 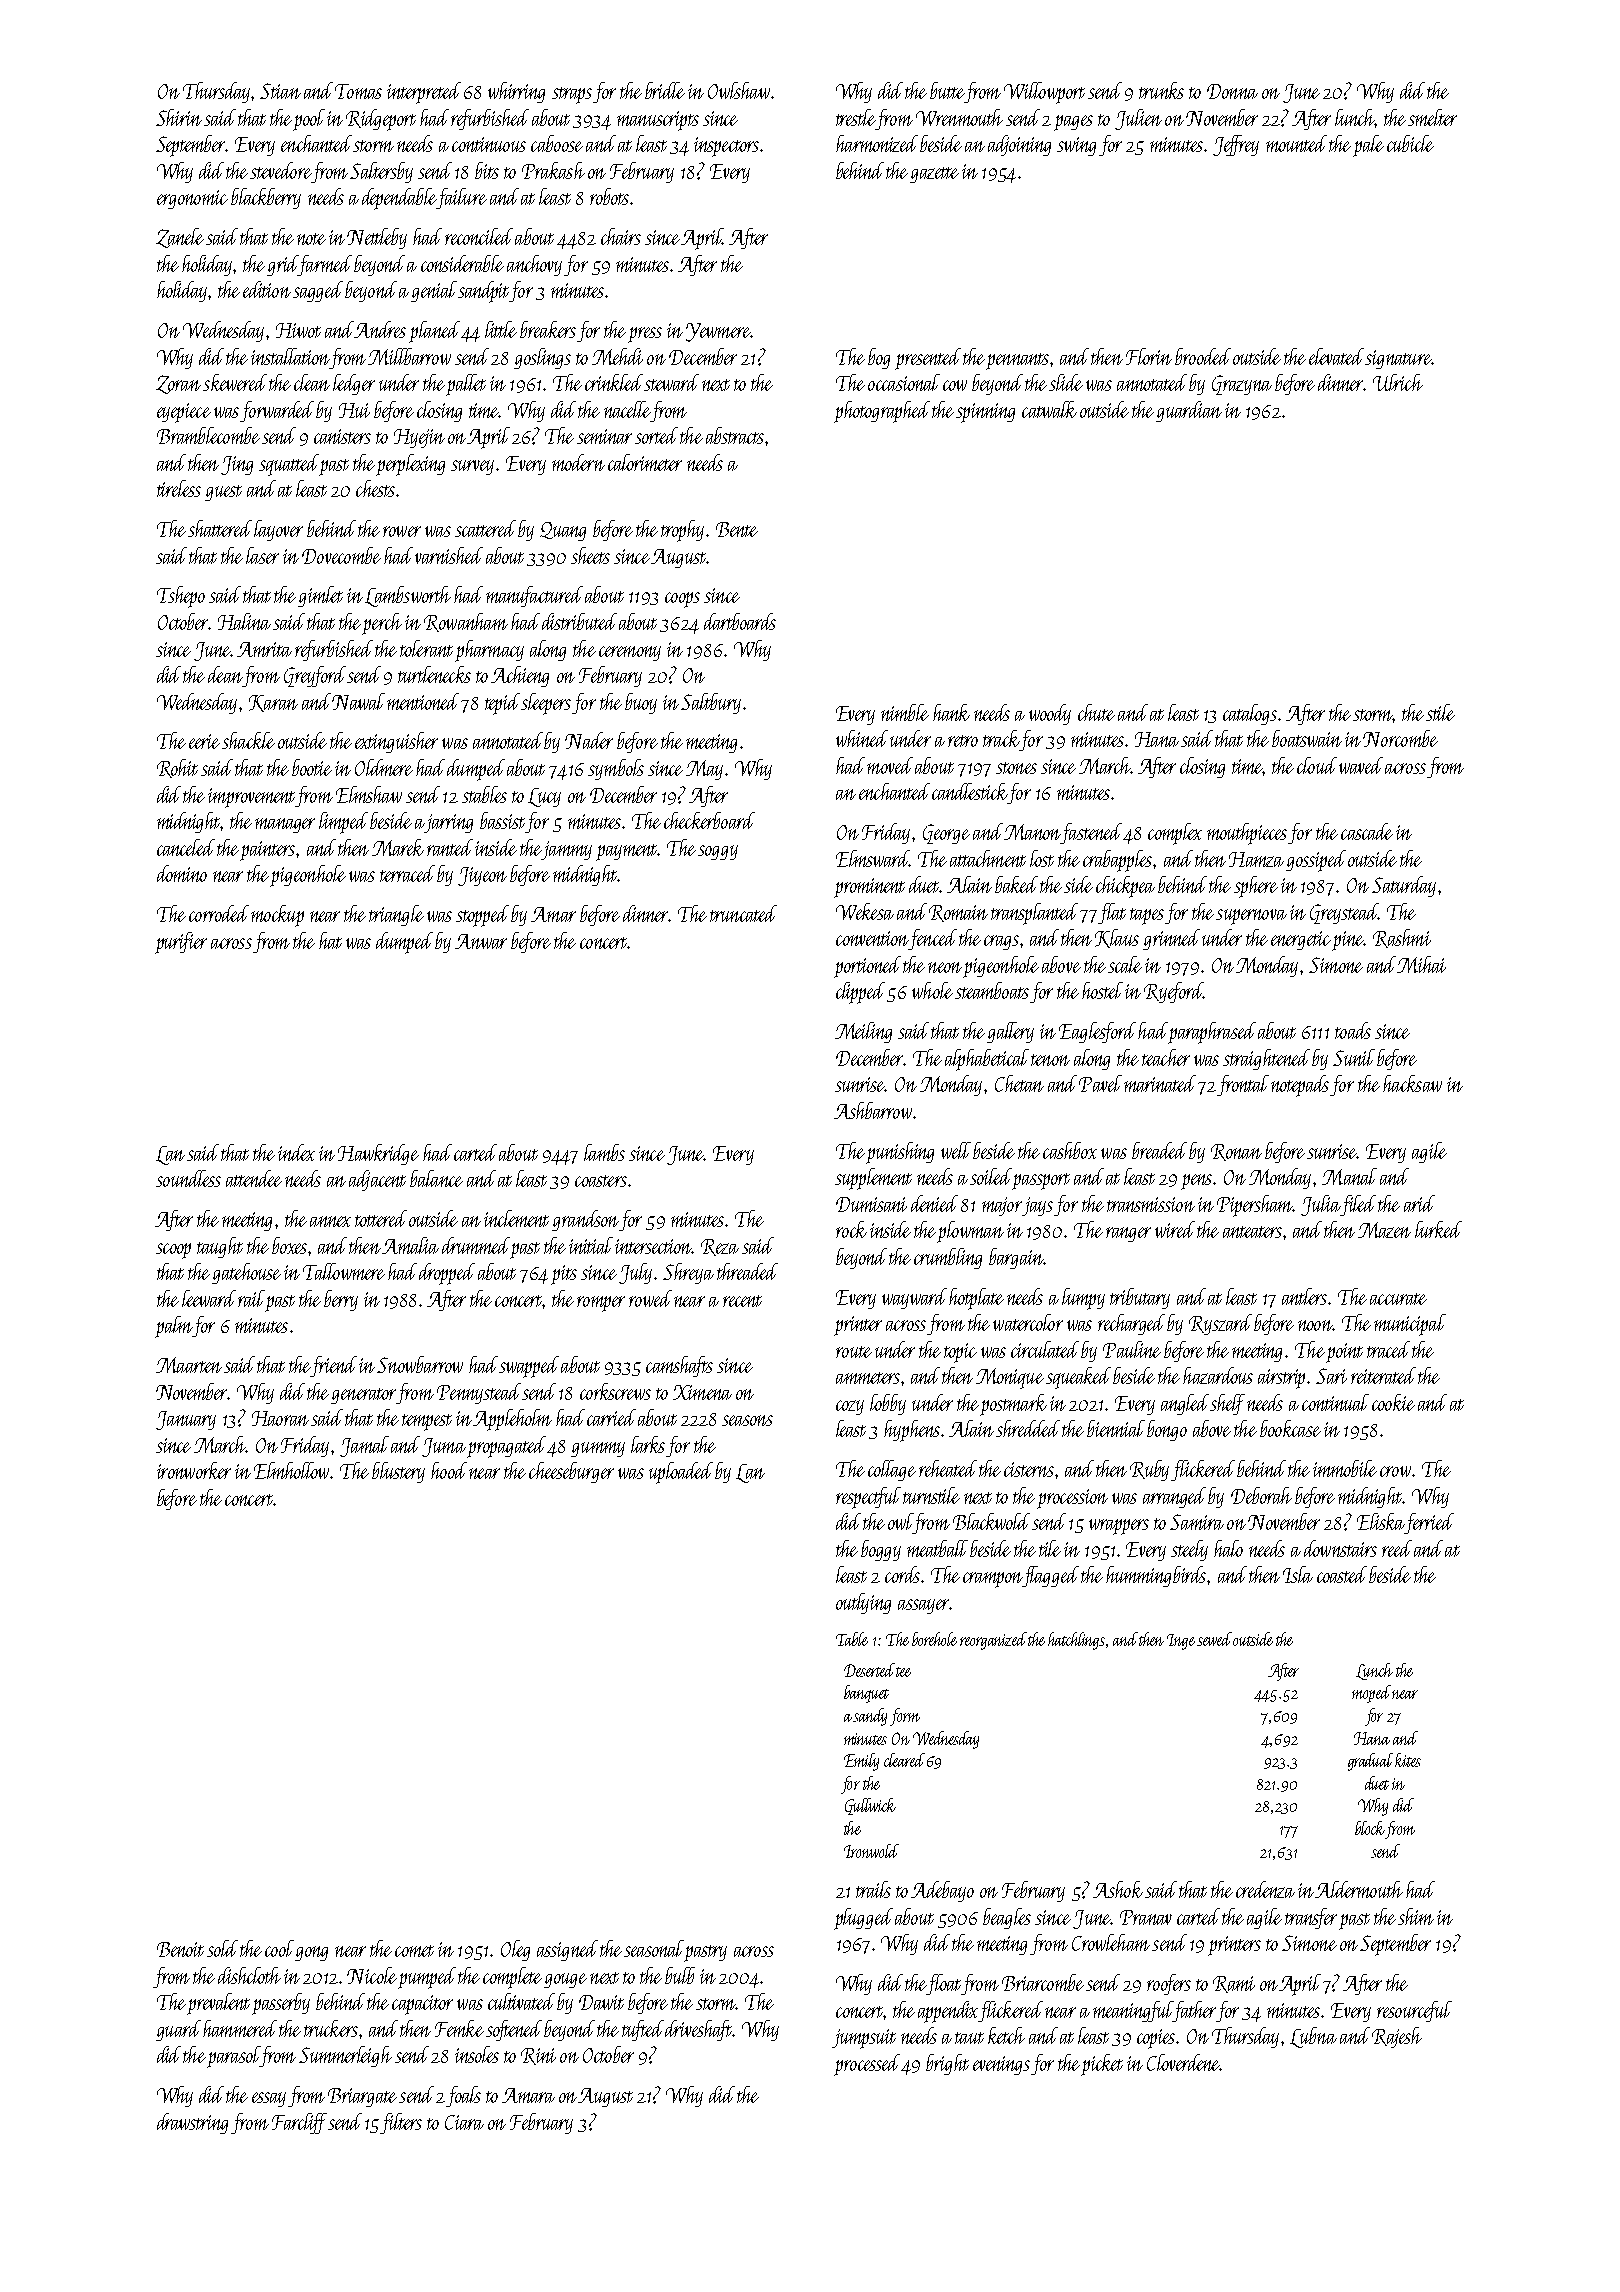 What do you see at coordinates (681, 1473) in the image?
I see `uploaded` at bounding box center [681, 1473].
